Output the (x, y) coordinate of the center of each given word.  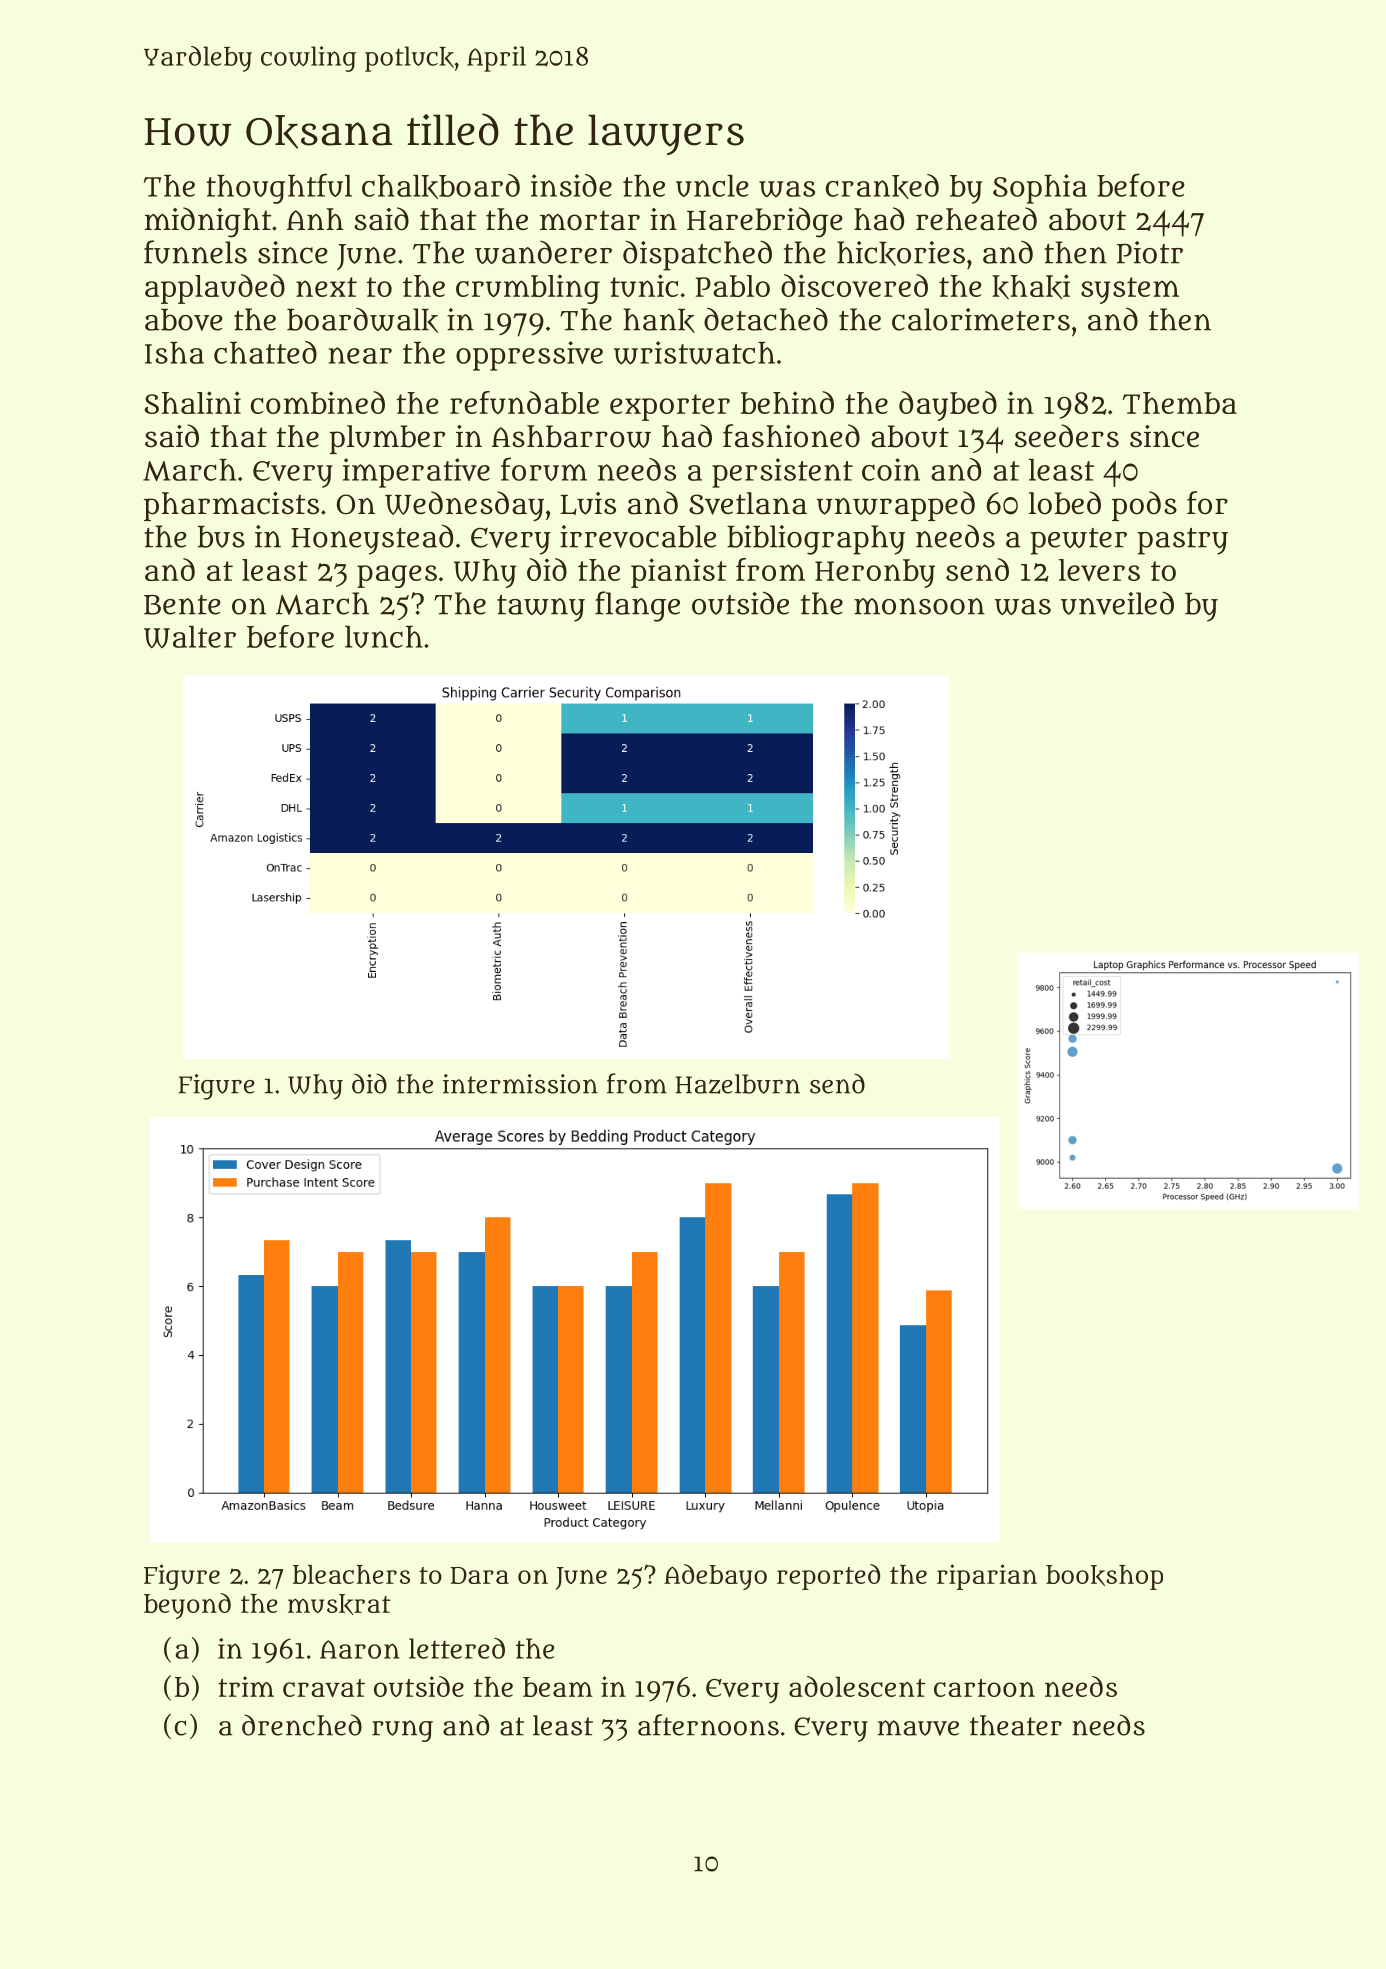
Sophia (1040, 189)
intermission (520, 1084)
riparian (987, 1577)
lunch (384, 637)
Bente (182, 605)
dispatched (697, 255)
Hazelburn (738, 1084)
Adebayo (715, 1577)
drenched (302, 1725)
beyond (187, 1606)
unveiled (1117, 603)
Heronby (875, 573)
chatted (265, 352)
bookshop (1104, 1577)
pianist (679, 573)
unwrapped (895, 506)
